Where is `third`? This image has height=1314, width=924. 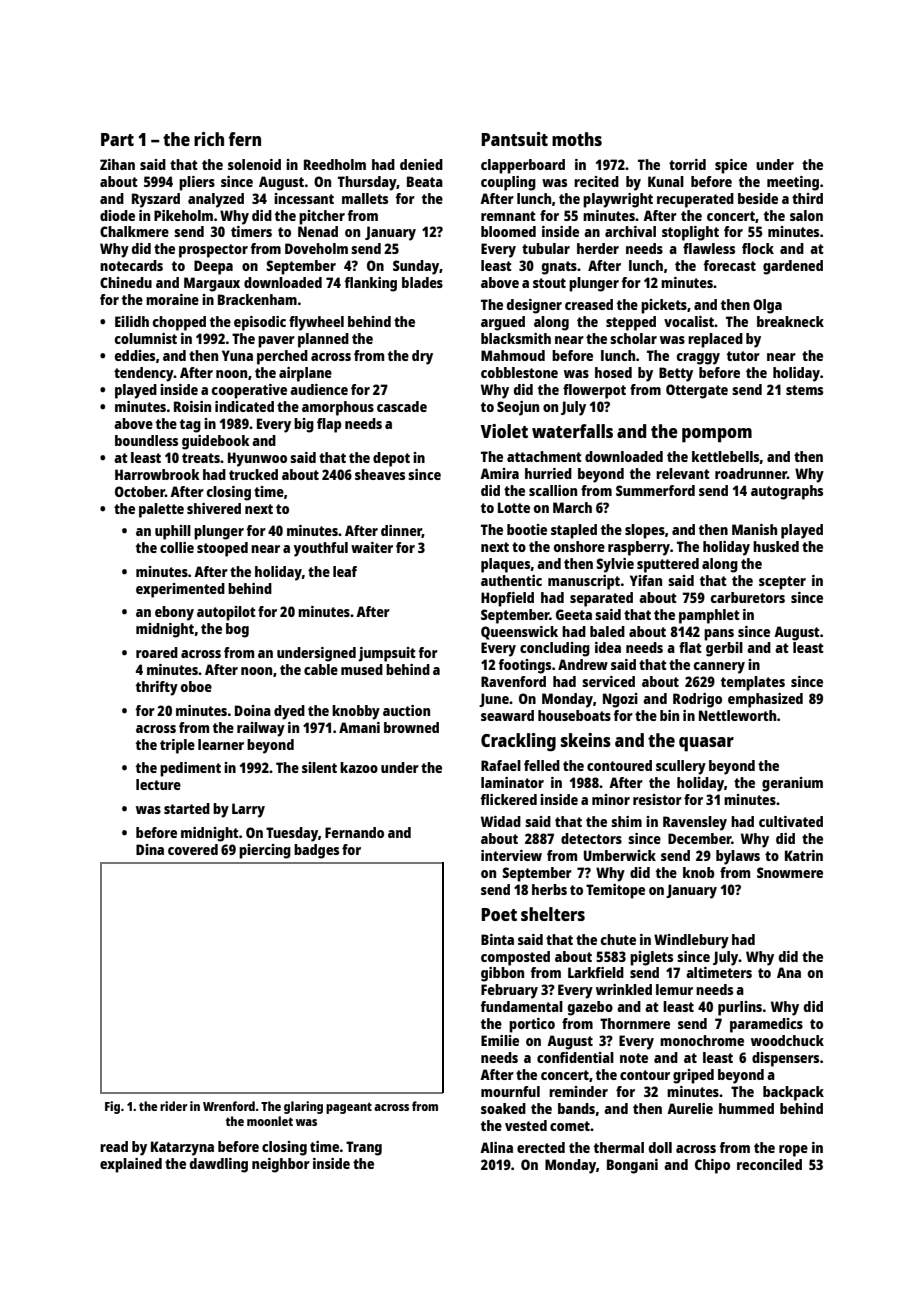
third is located at coordinates (807, 198).
